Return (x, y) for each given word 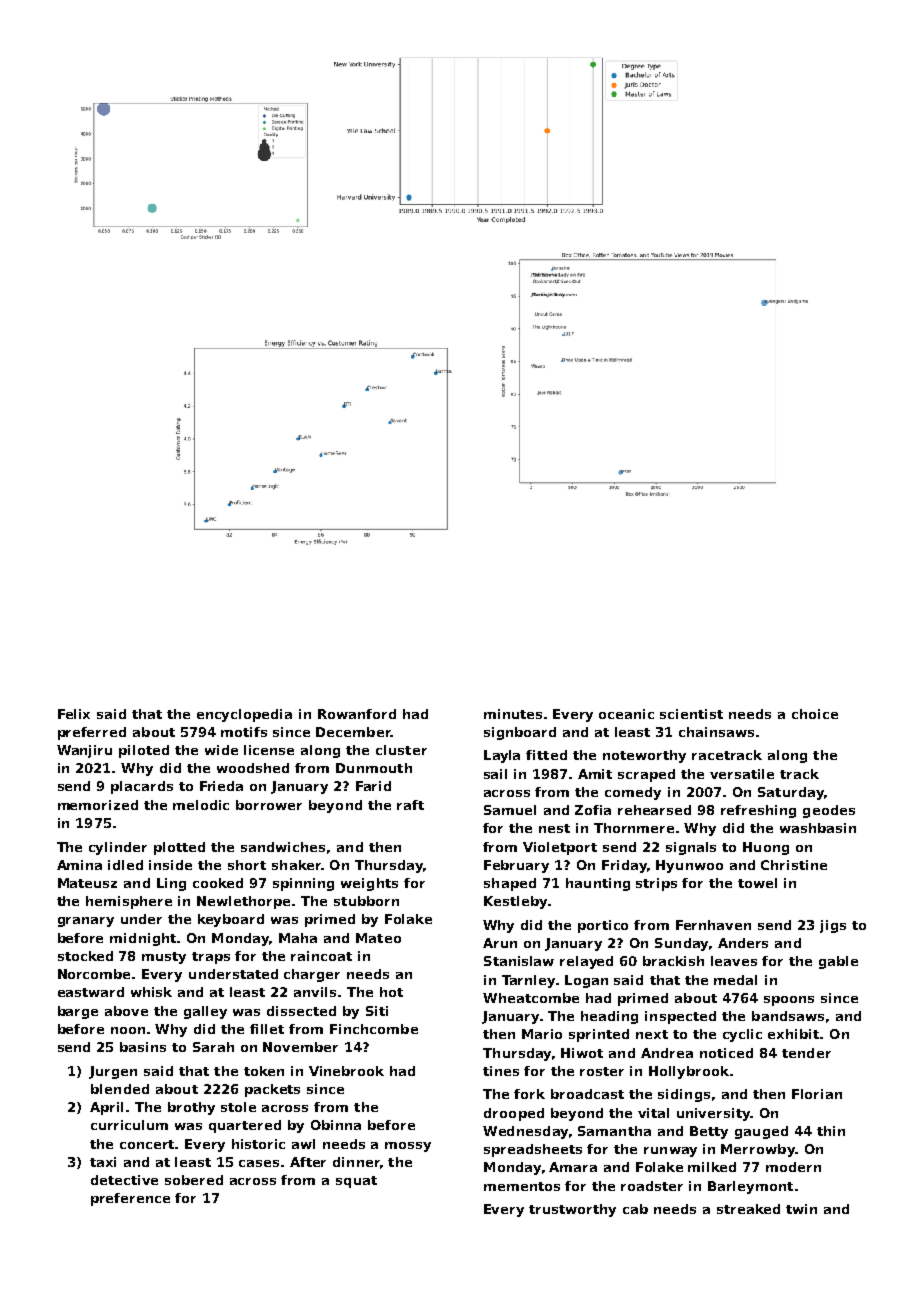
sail (495, 774)
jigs (833, 926)
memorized (98, 805)
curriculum (129, 1125)
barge (78, 1012)
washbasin (818, 828)
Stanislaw (519, 961)
